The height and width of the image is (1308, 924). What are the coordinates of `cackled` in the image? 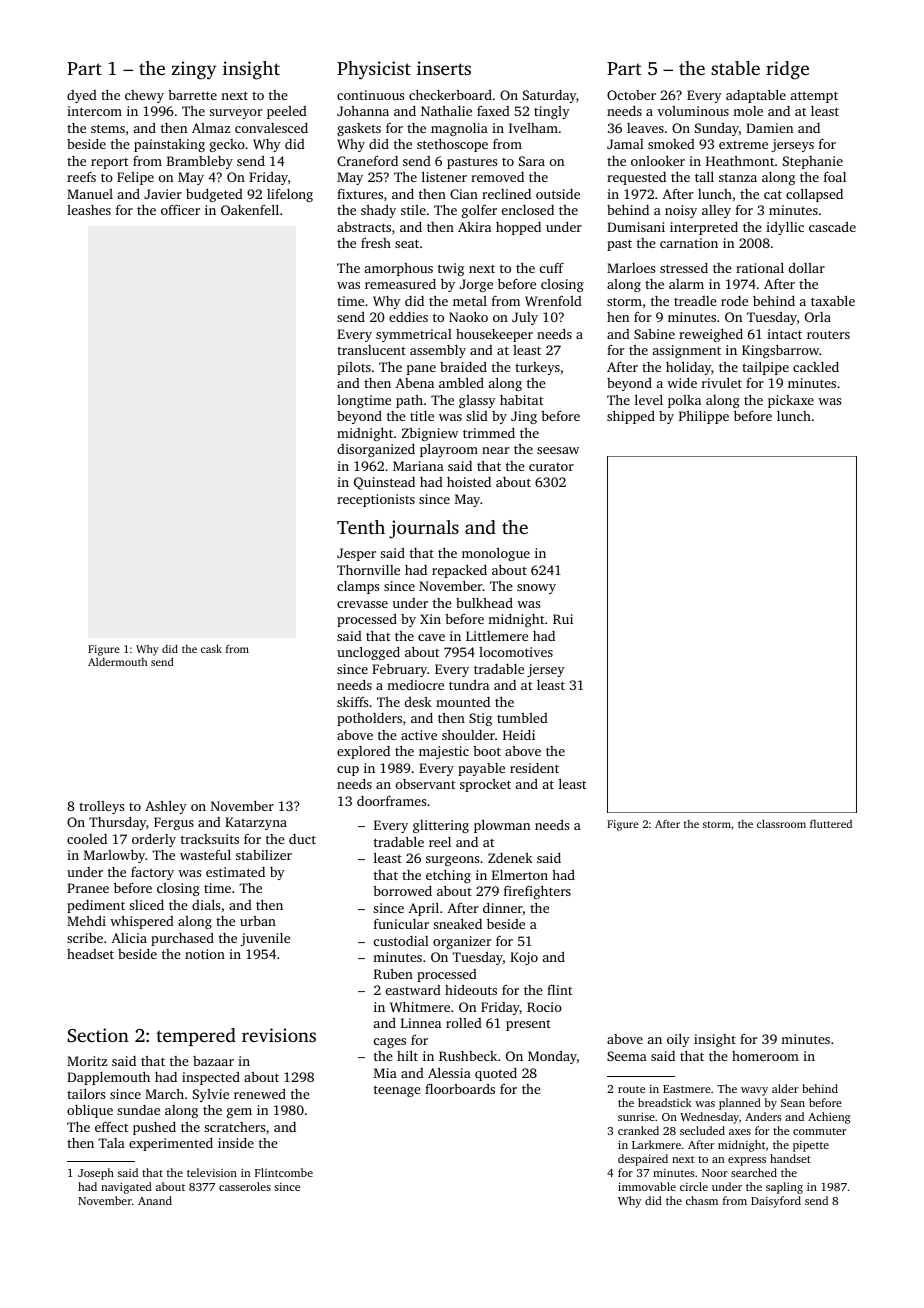 It's located at (816, 367).
